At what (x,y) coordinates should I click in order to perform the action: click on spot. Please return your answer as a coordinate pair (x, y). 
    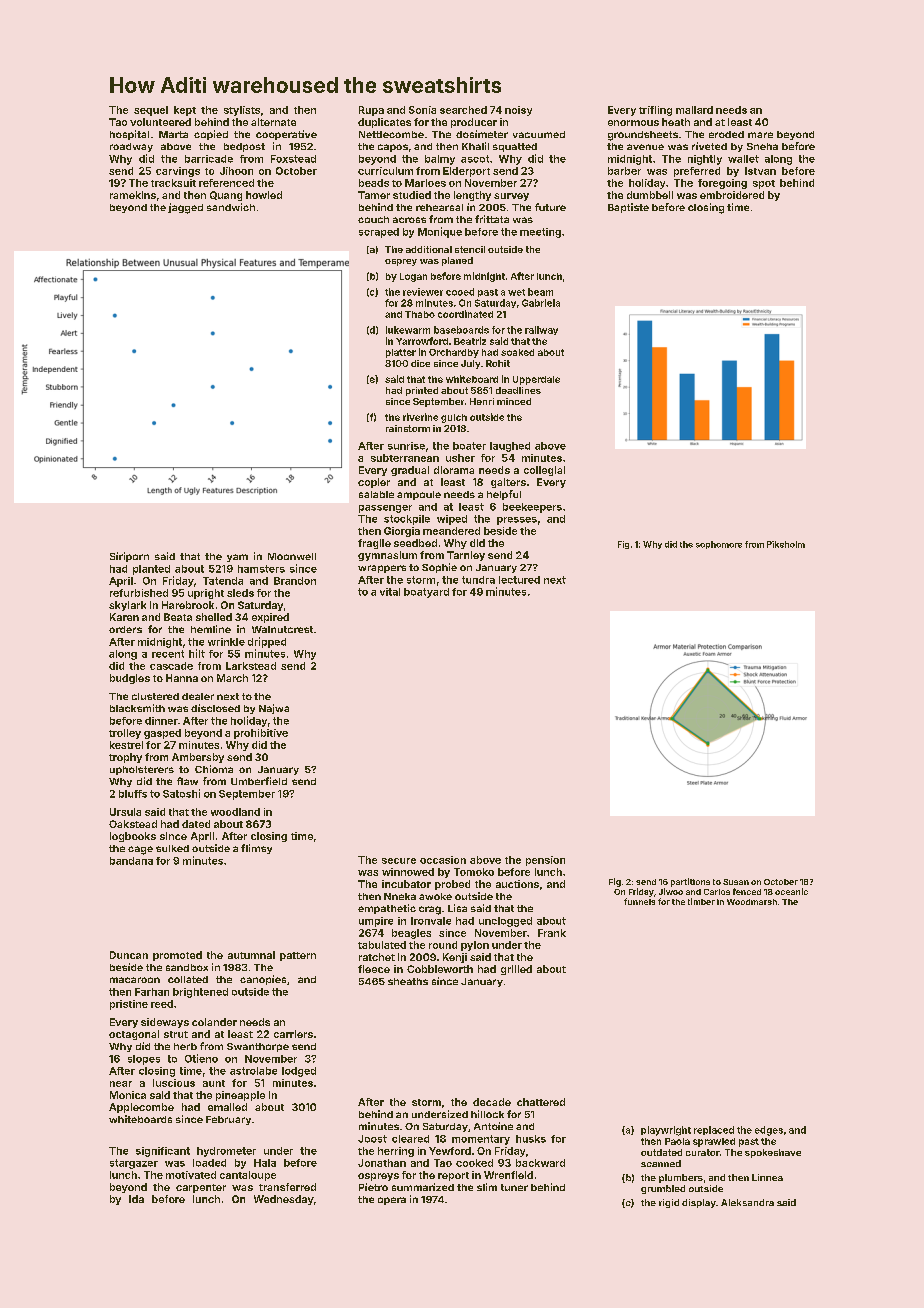
    Looking at the image, I should click on (764, 184).
